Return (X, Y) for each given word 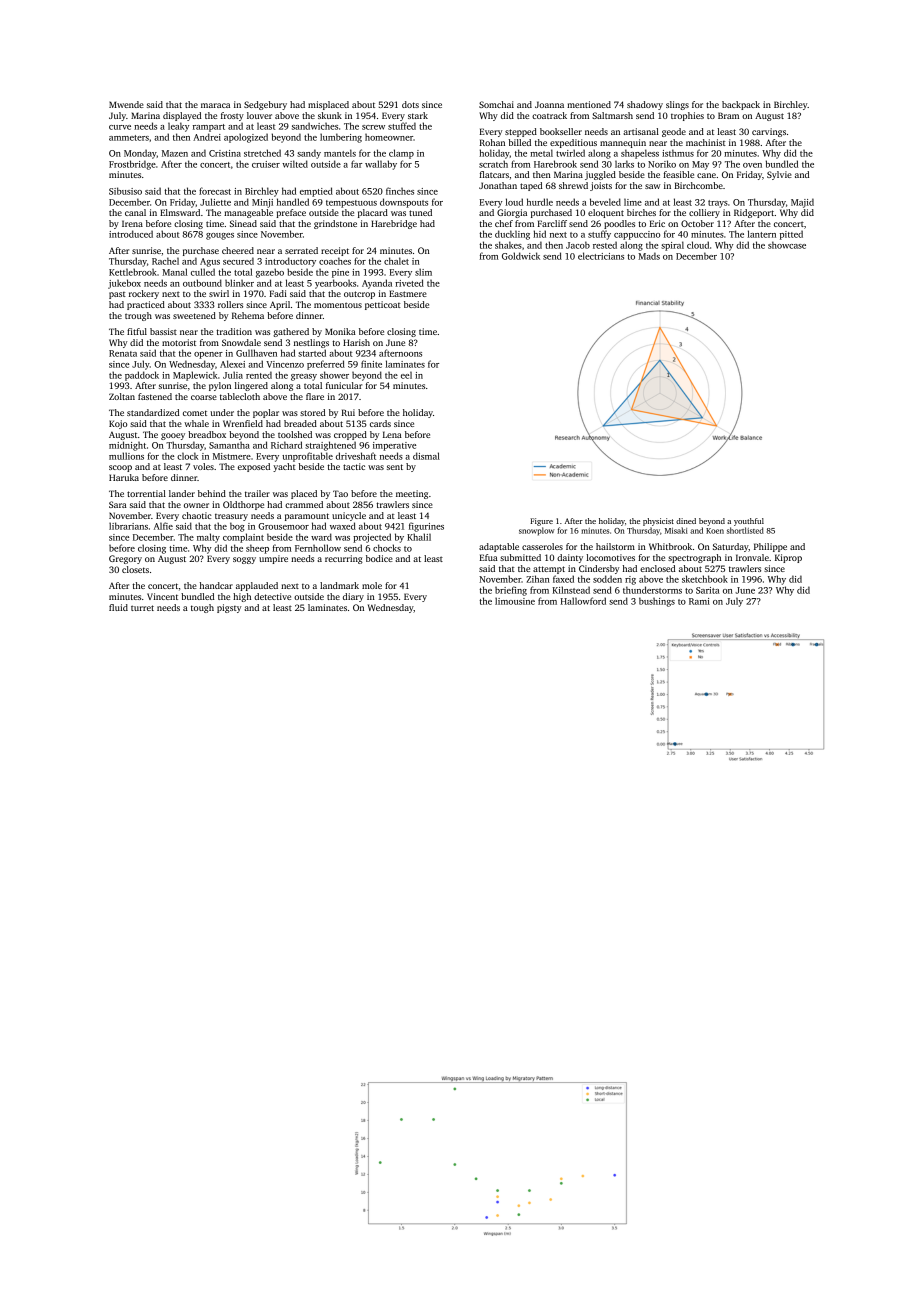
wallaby (381, 165)
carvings (769, 132)
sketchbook (705, 579)
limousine (515, 601)
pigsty (229, 608)
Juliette (215, 202)
